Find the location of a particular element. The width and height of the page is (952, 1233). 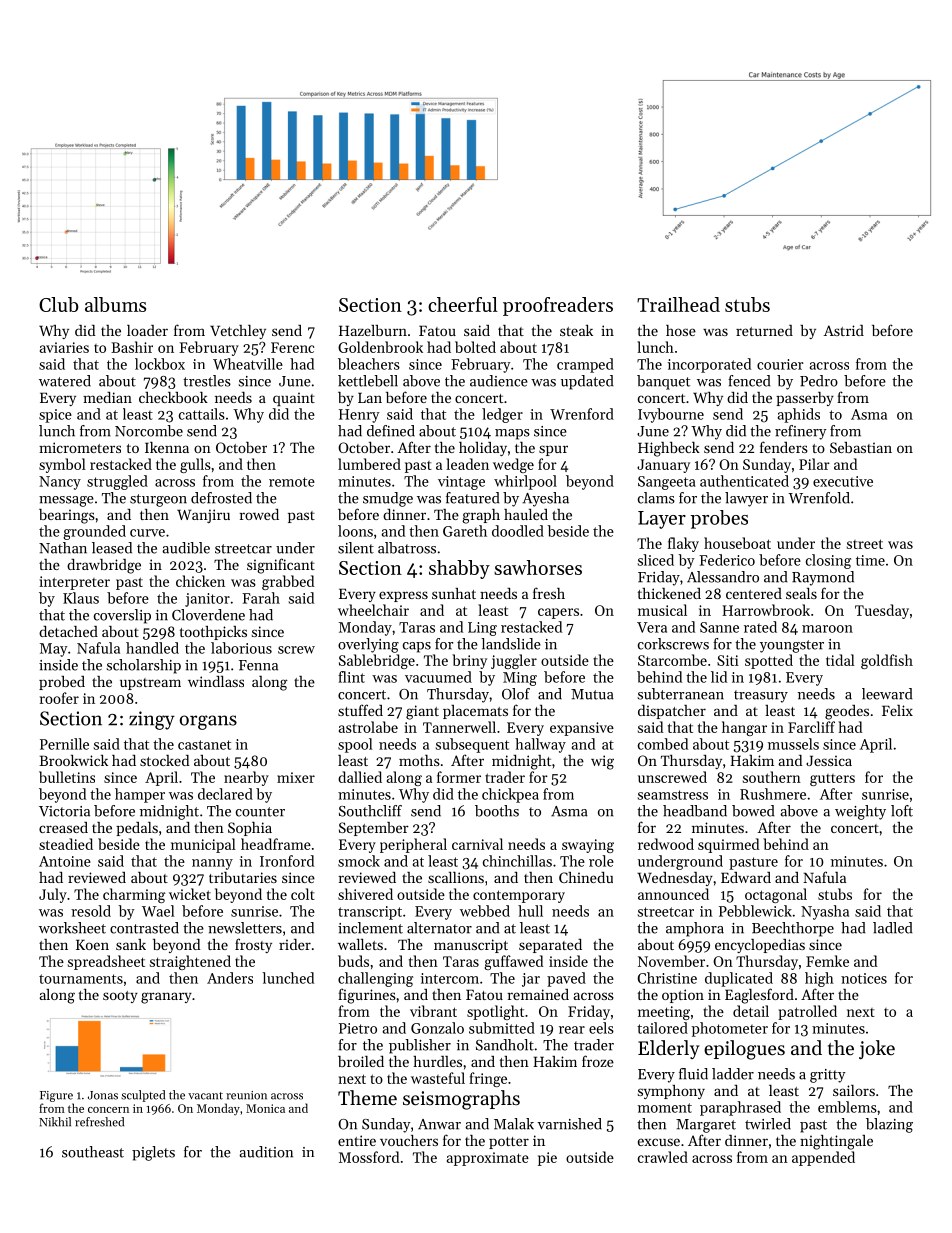

Harrowbrook is located at coordinates (766, 610).
